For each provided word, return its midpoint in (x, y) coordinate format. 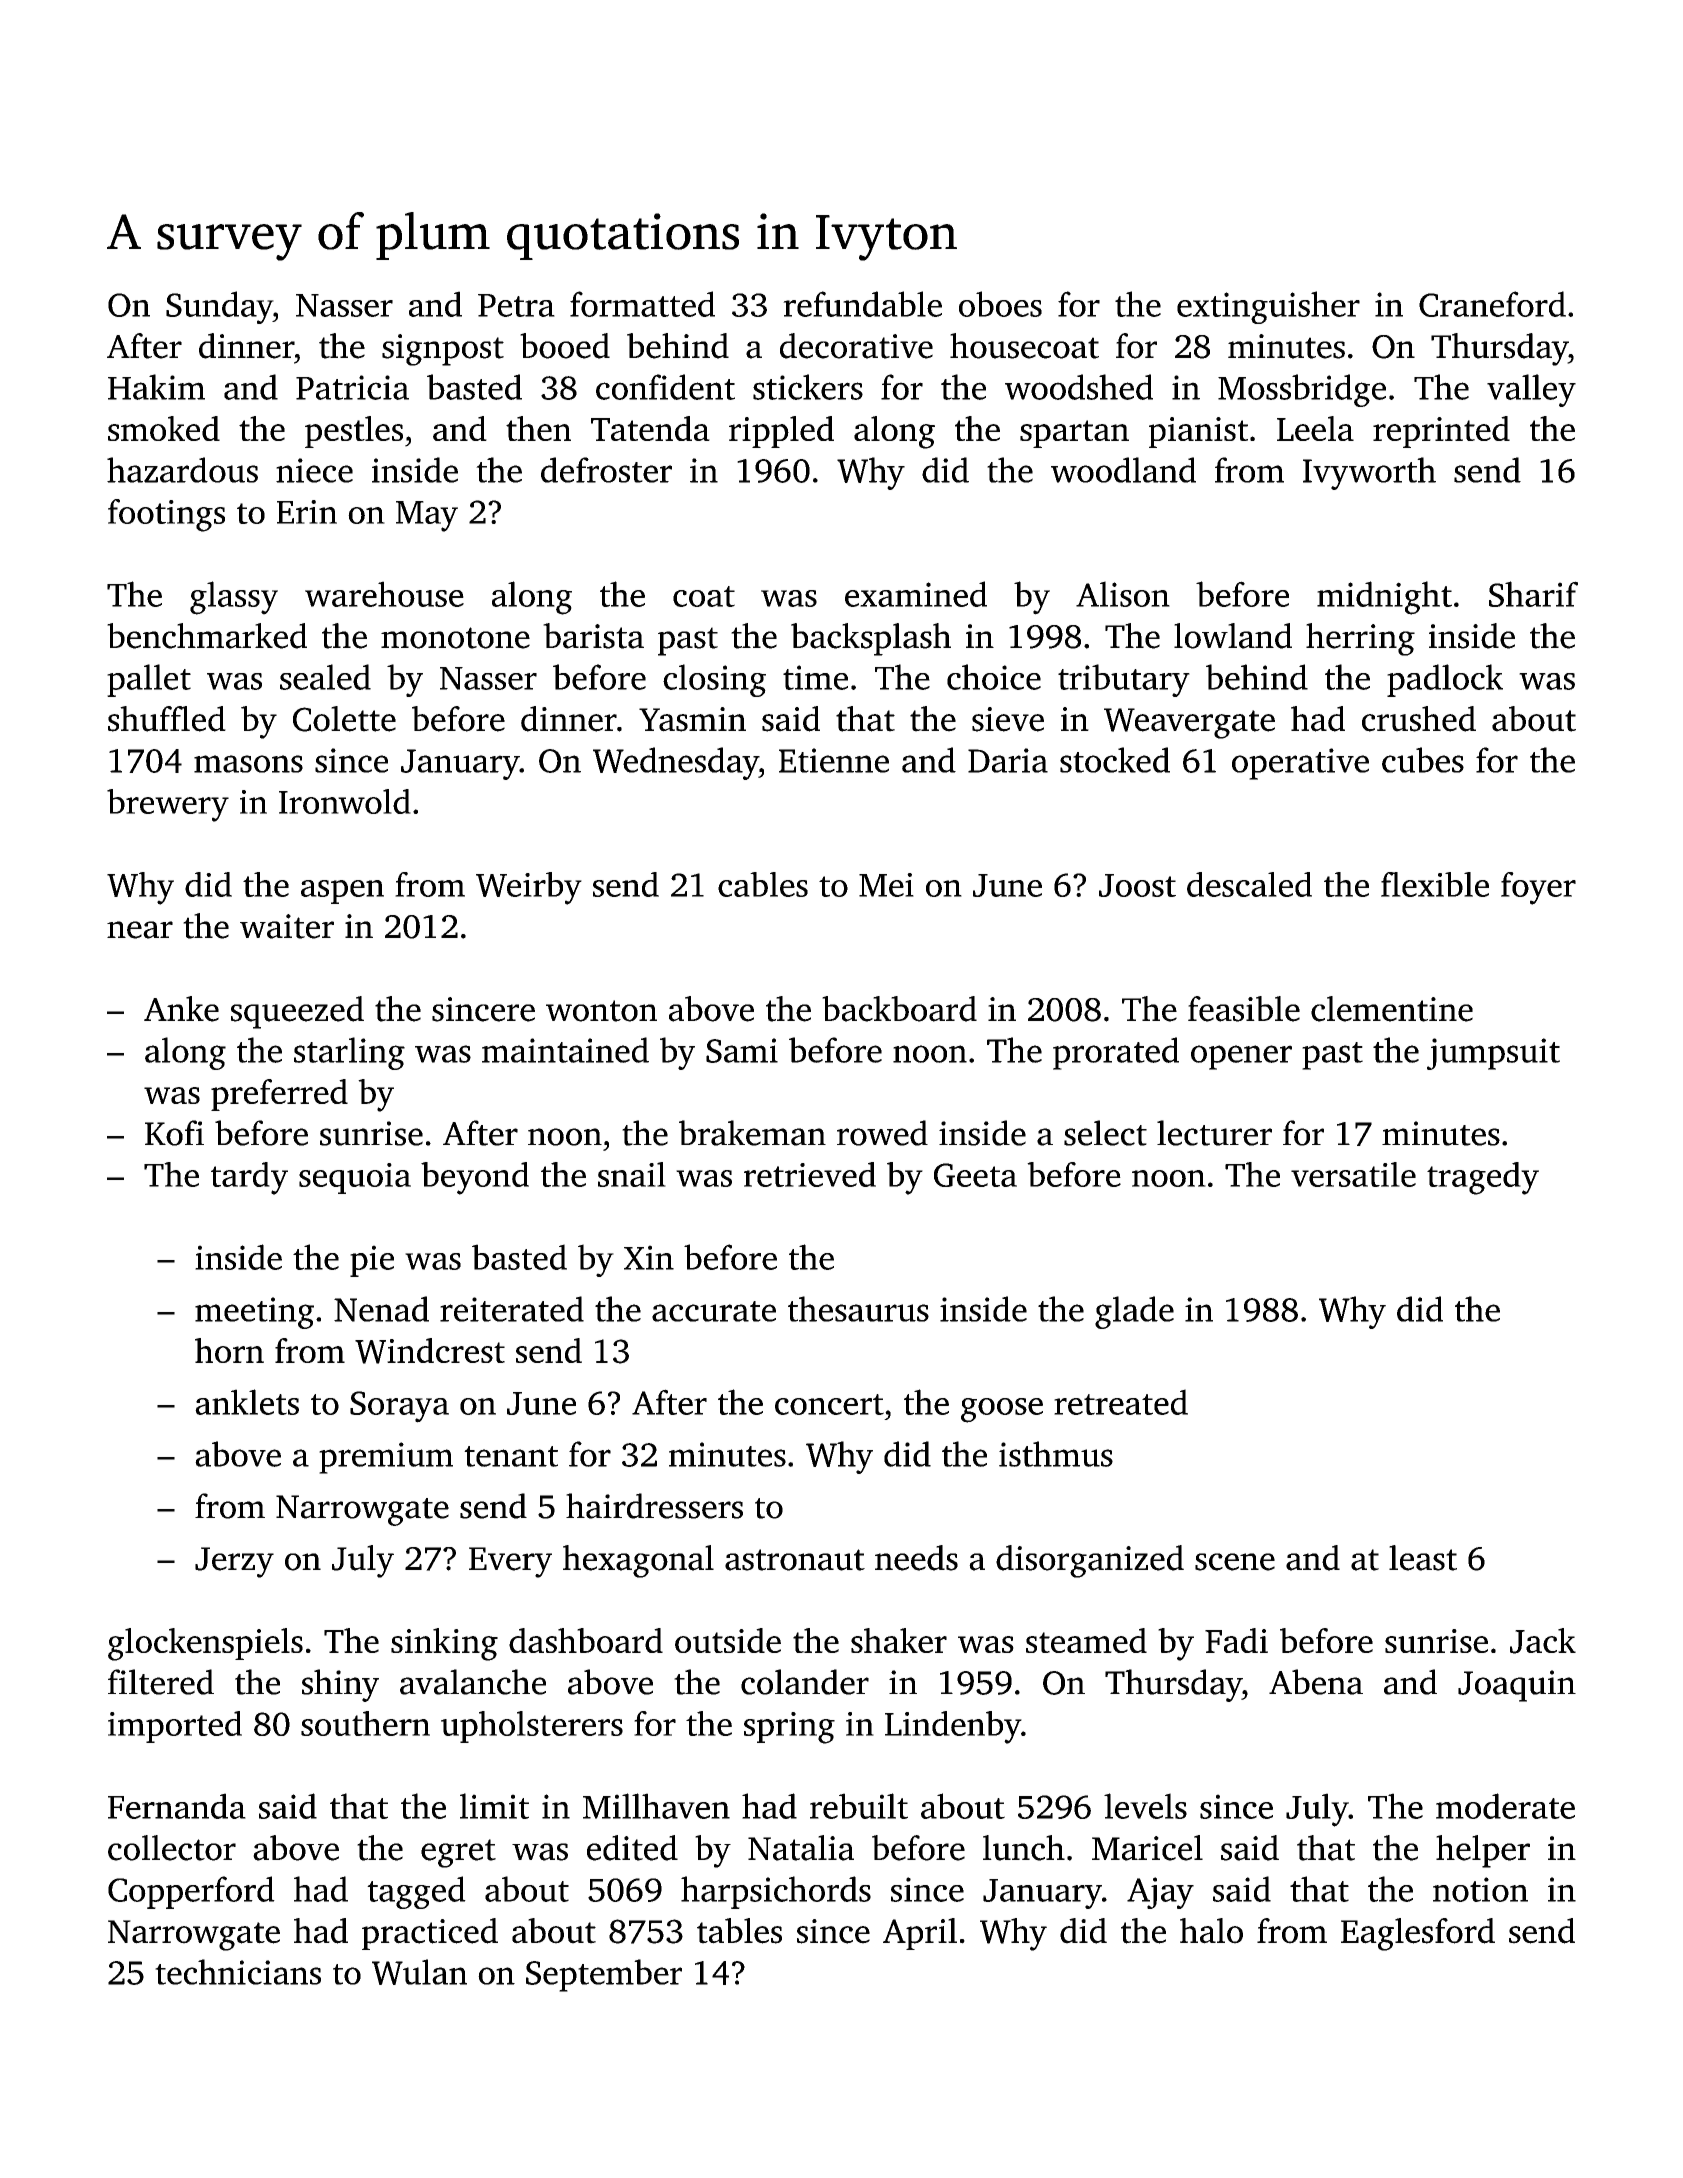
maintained (565, 1050)
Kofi (174, 1133)
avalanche (473, 1682)
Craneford (1492, 304)
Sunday (219, 307)
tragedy (1483, 1178)
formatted (642, 304)
